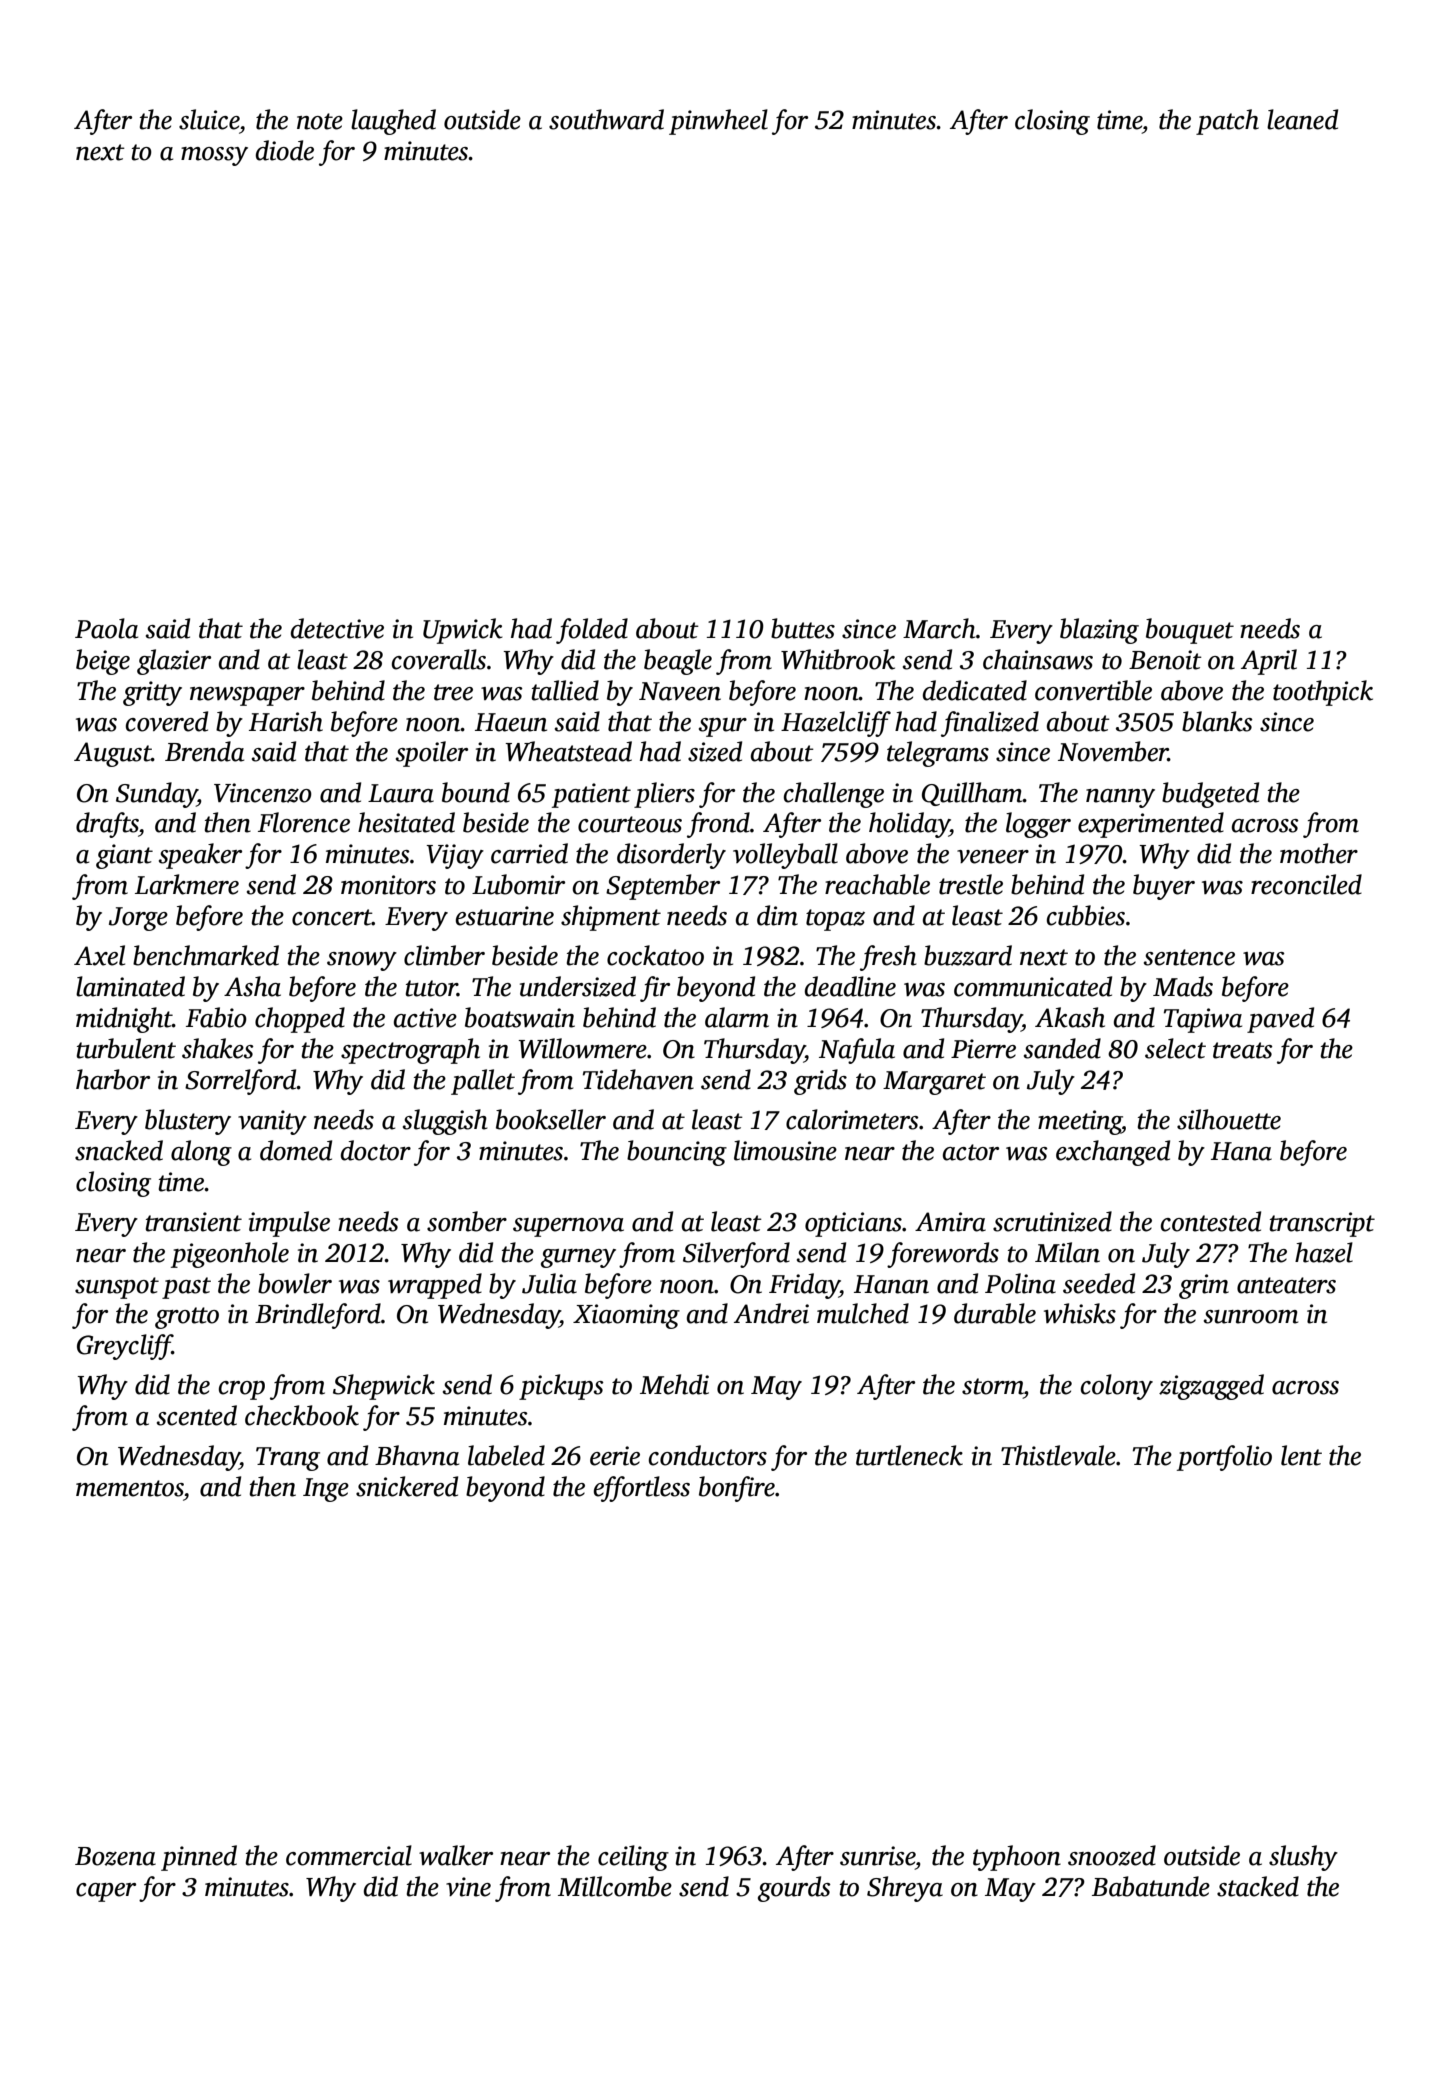  Describe the element at coordinates (591, 795) in the image. I see `patient` at that location.
